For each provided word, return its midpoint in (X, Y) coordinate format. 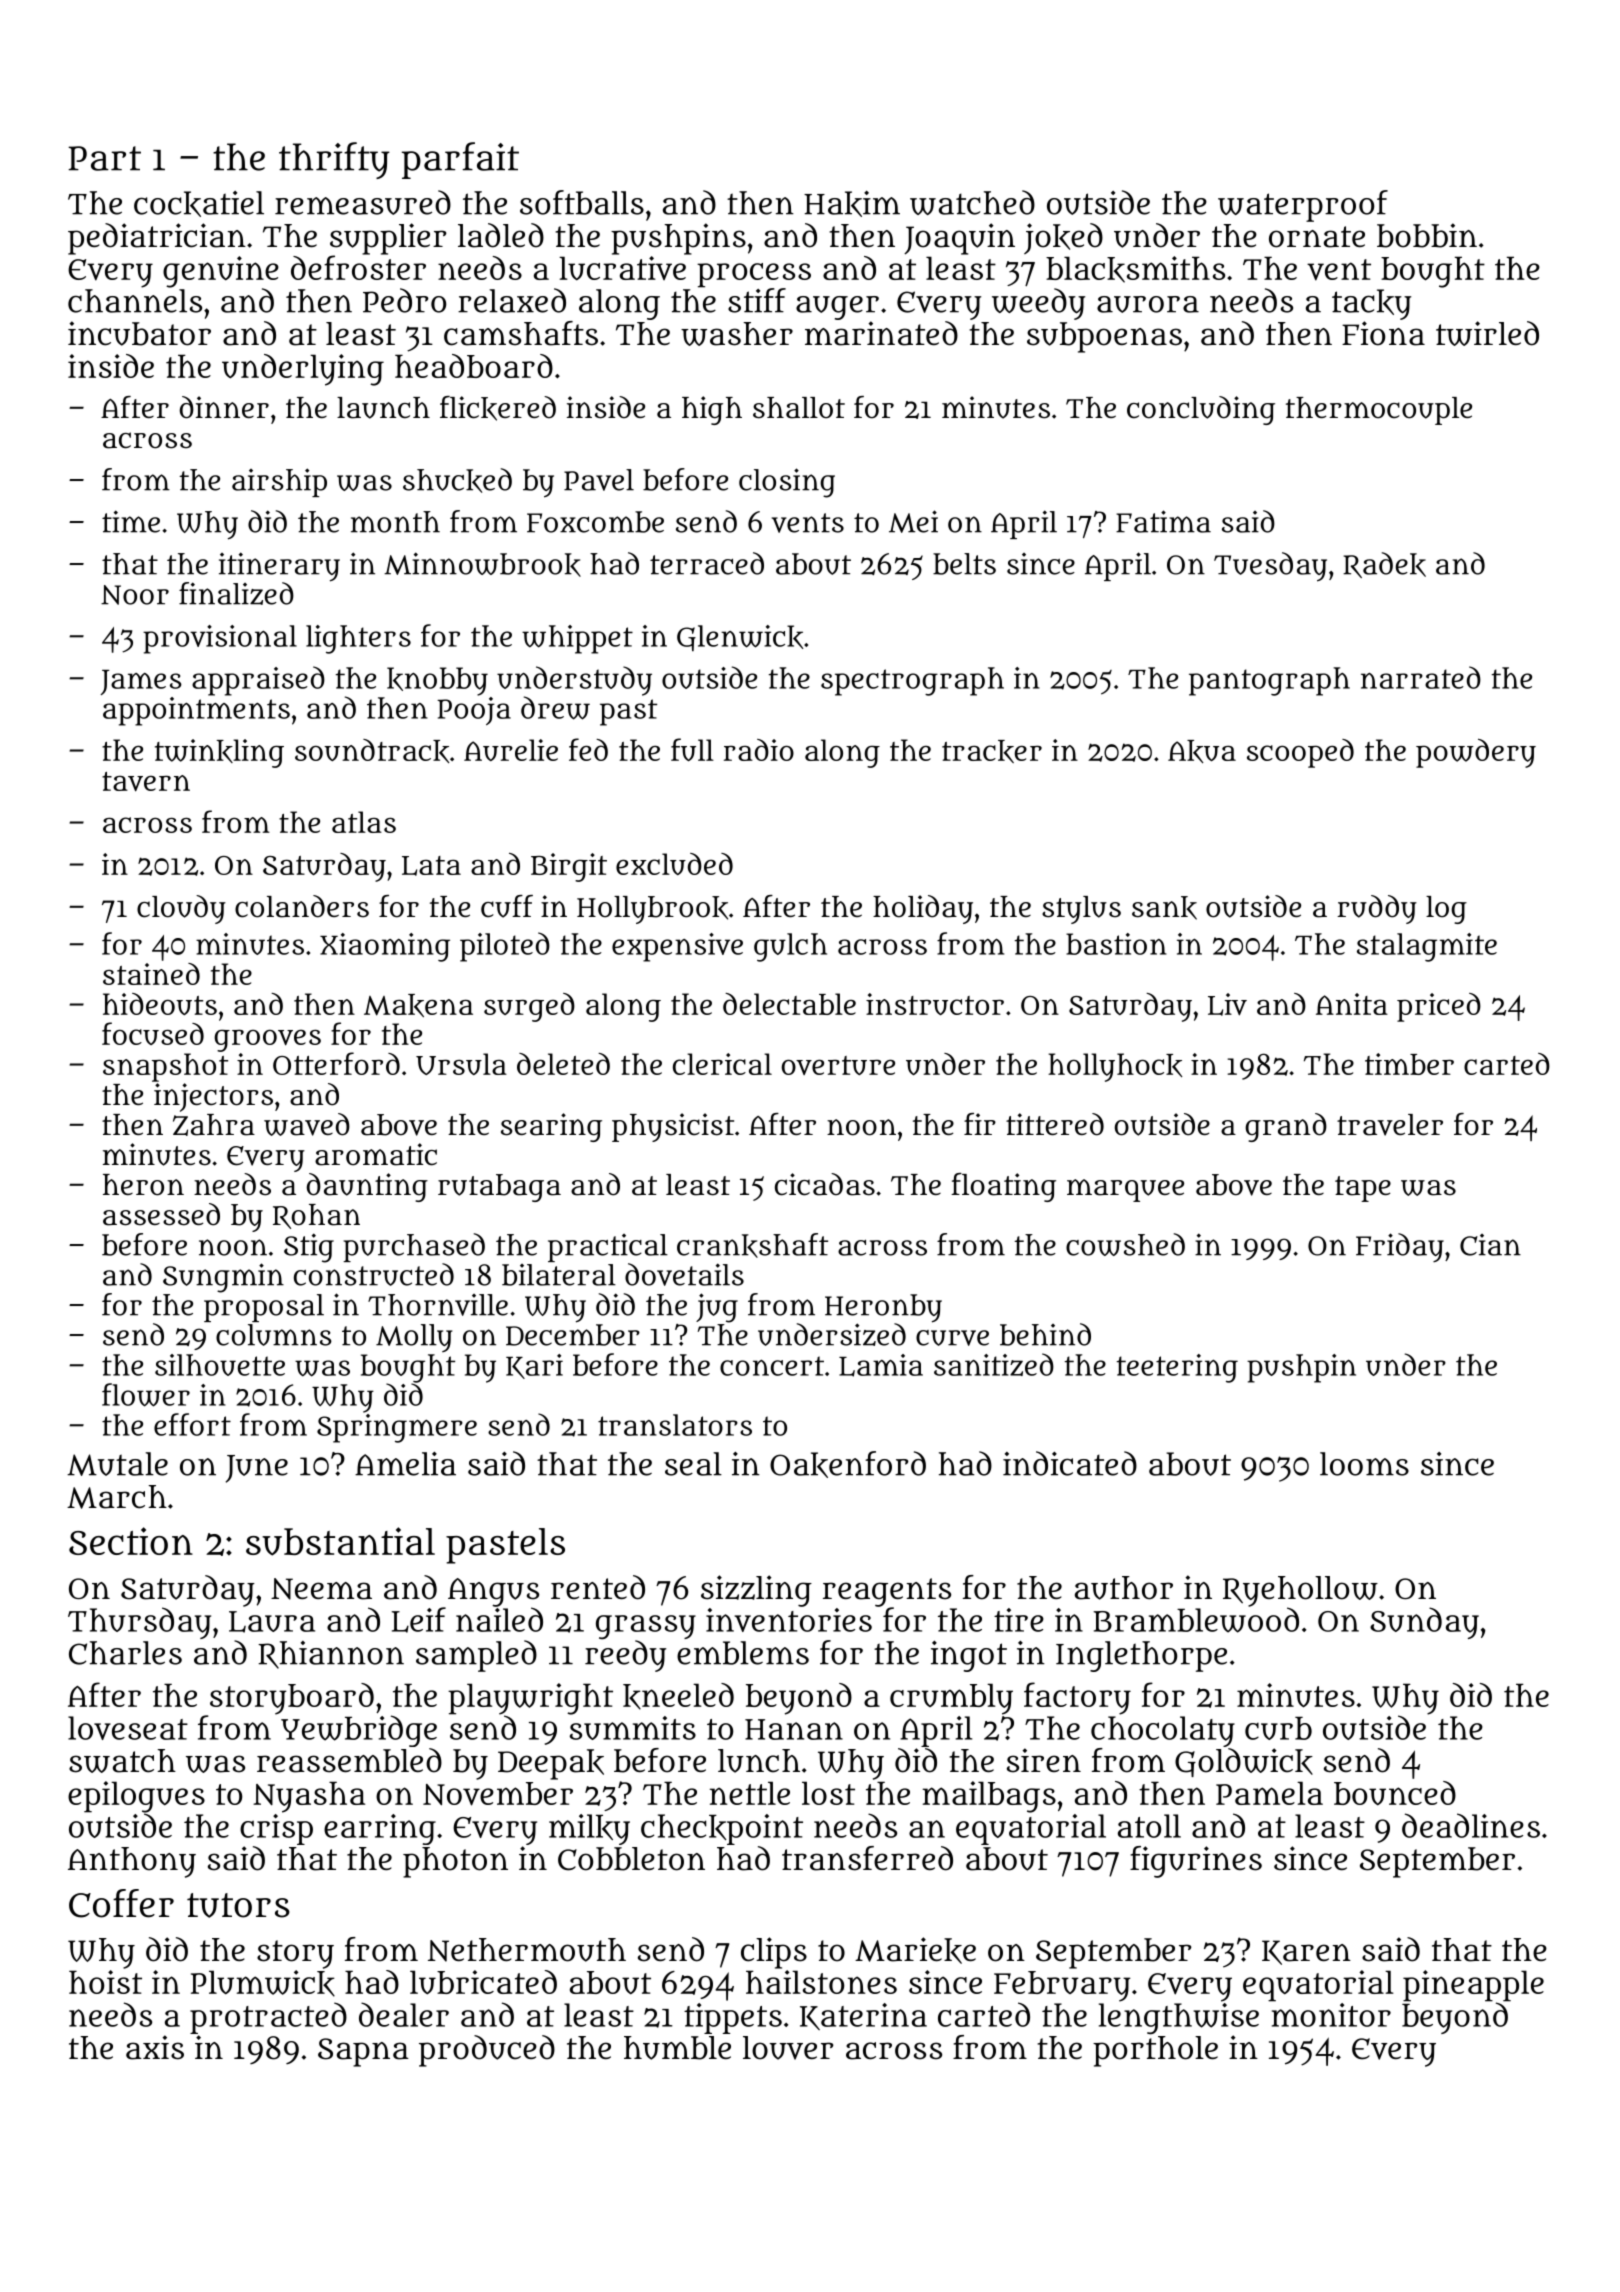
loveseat (128, 1728)
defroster (358, 267)
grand (1286, 1127)
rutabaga (499, 1188)
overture (838, 1065)
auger (837, 308)
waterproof (1303, 206)
